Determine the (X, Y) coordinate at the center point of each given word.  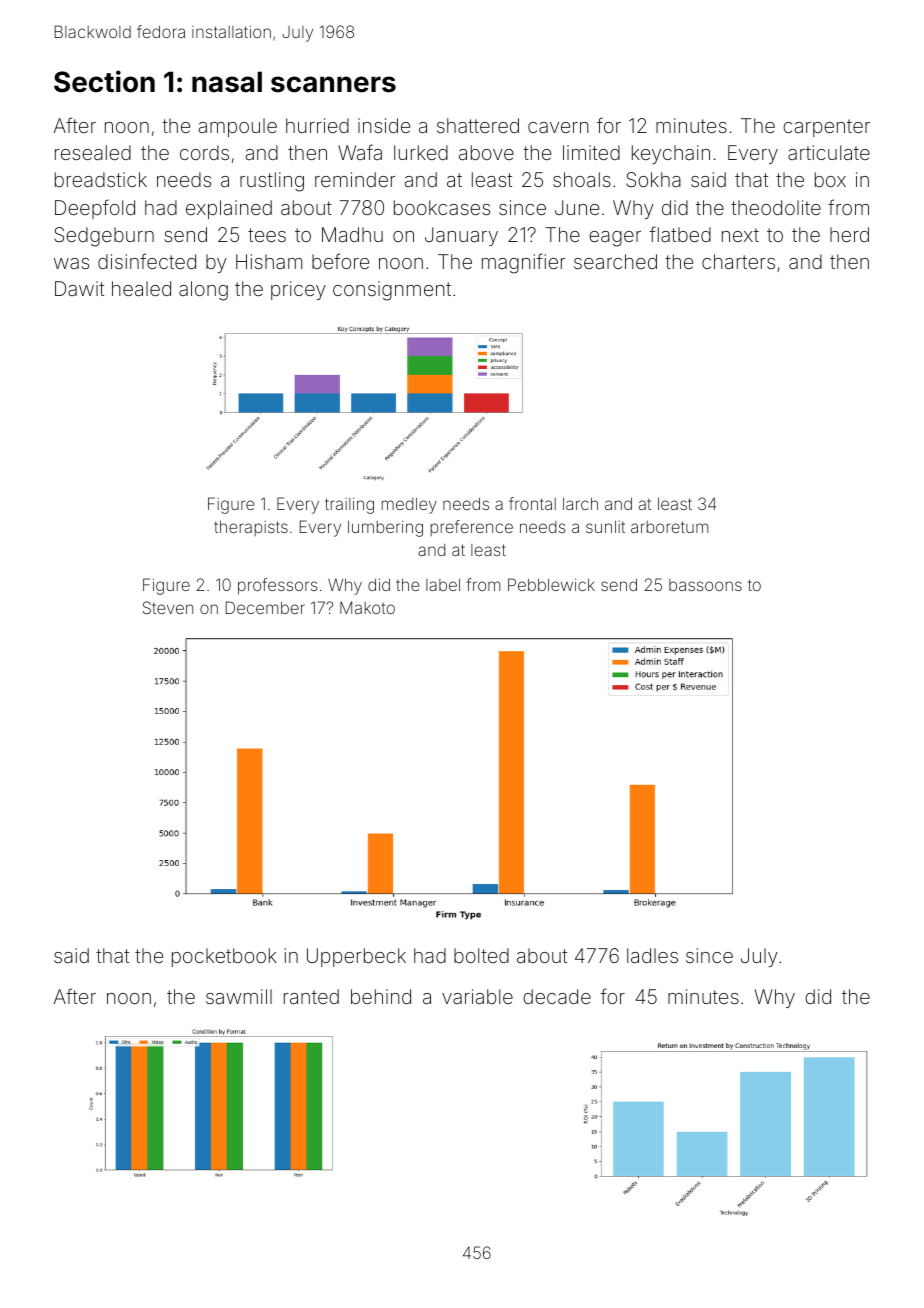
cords (204, 152)
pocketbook (224, 957)
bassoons (705, 585)
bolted (481, 955)
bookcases (442, 207)
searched (615, 261)
